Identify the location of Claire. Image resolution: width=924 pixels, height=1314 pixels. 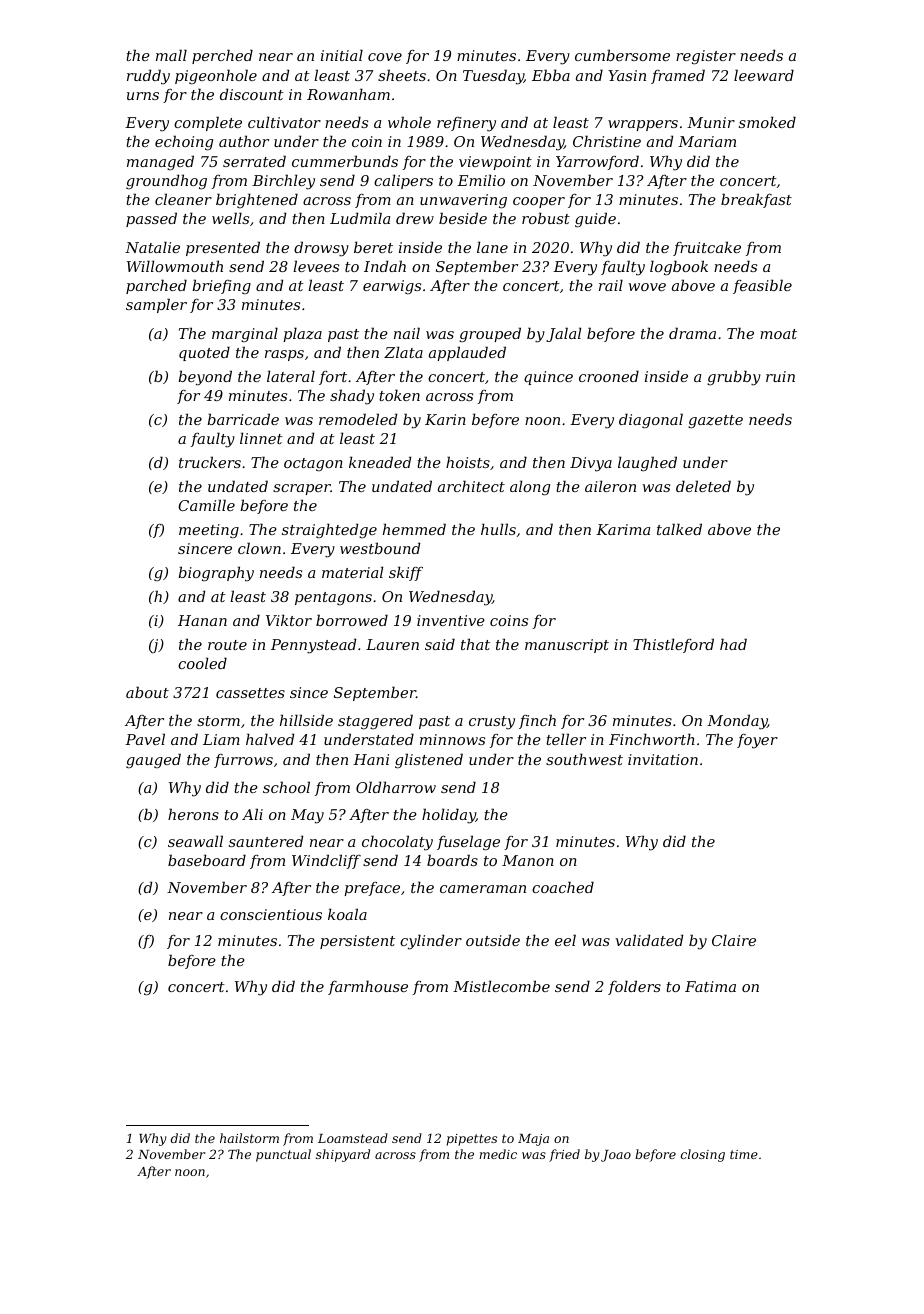
(734, 940).
